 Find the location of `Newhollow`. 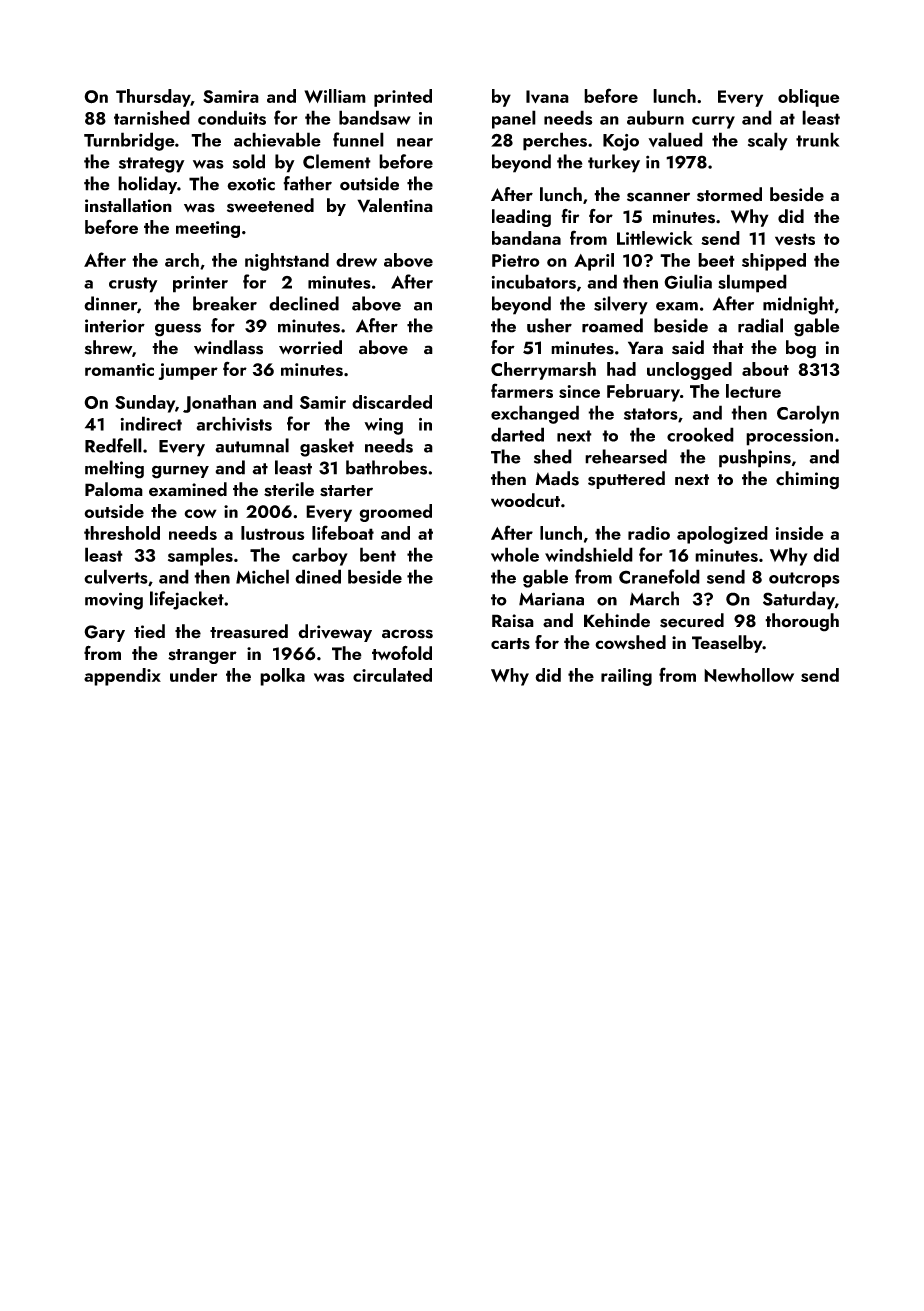

Newhollow is located at coordinates (749, 675).
